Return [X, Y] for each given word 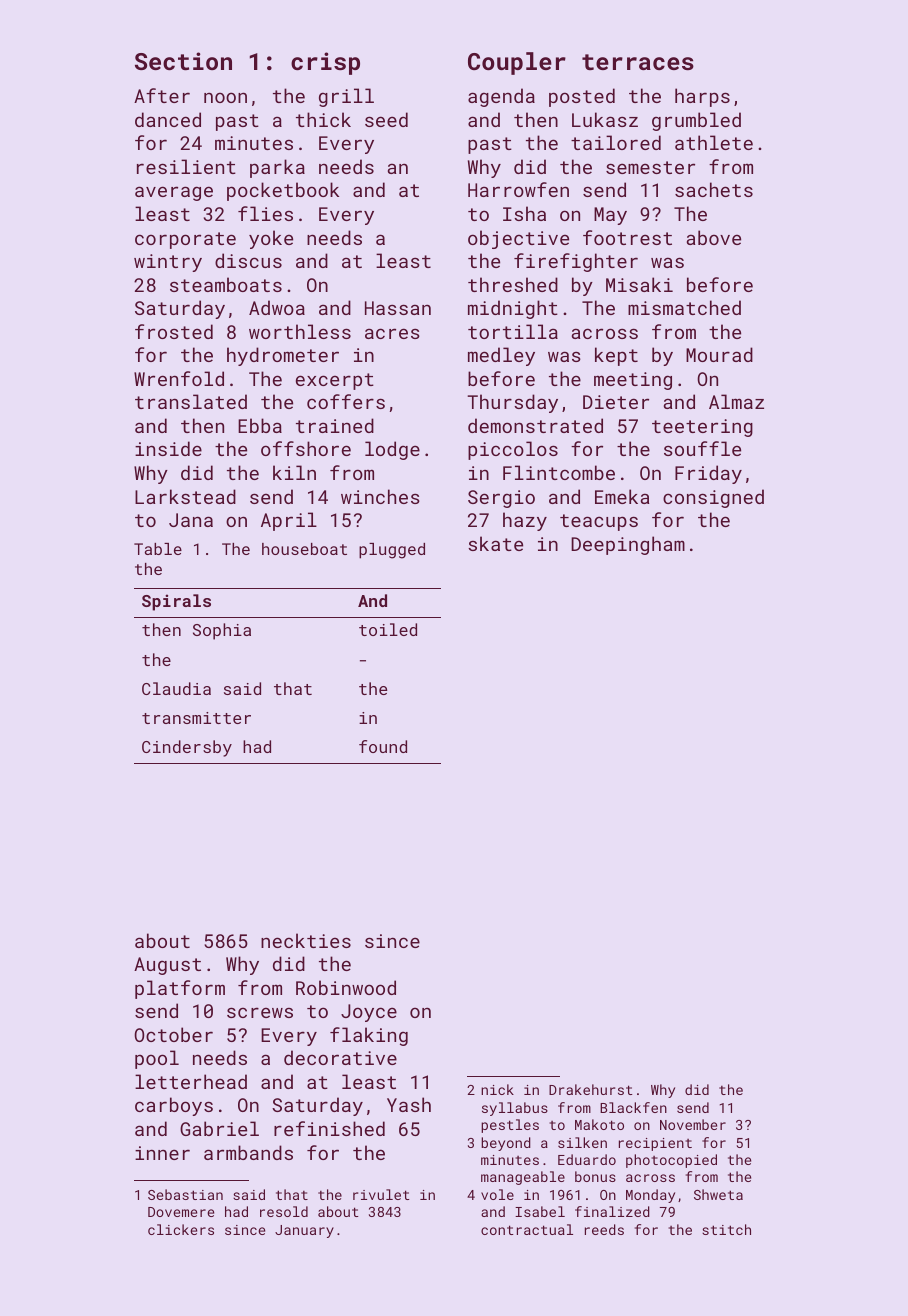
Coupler [517, 63]
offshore [306, 448]
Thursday [512, 403]
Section [183, 61]
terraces [638, 62]
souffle [702, 448]
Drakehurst [590, 1089]
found [383, 746]
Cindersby [187, 748]
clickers [181, 1229]
